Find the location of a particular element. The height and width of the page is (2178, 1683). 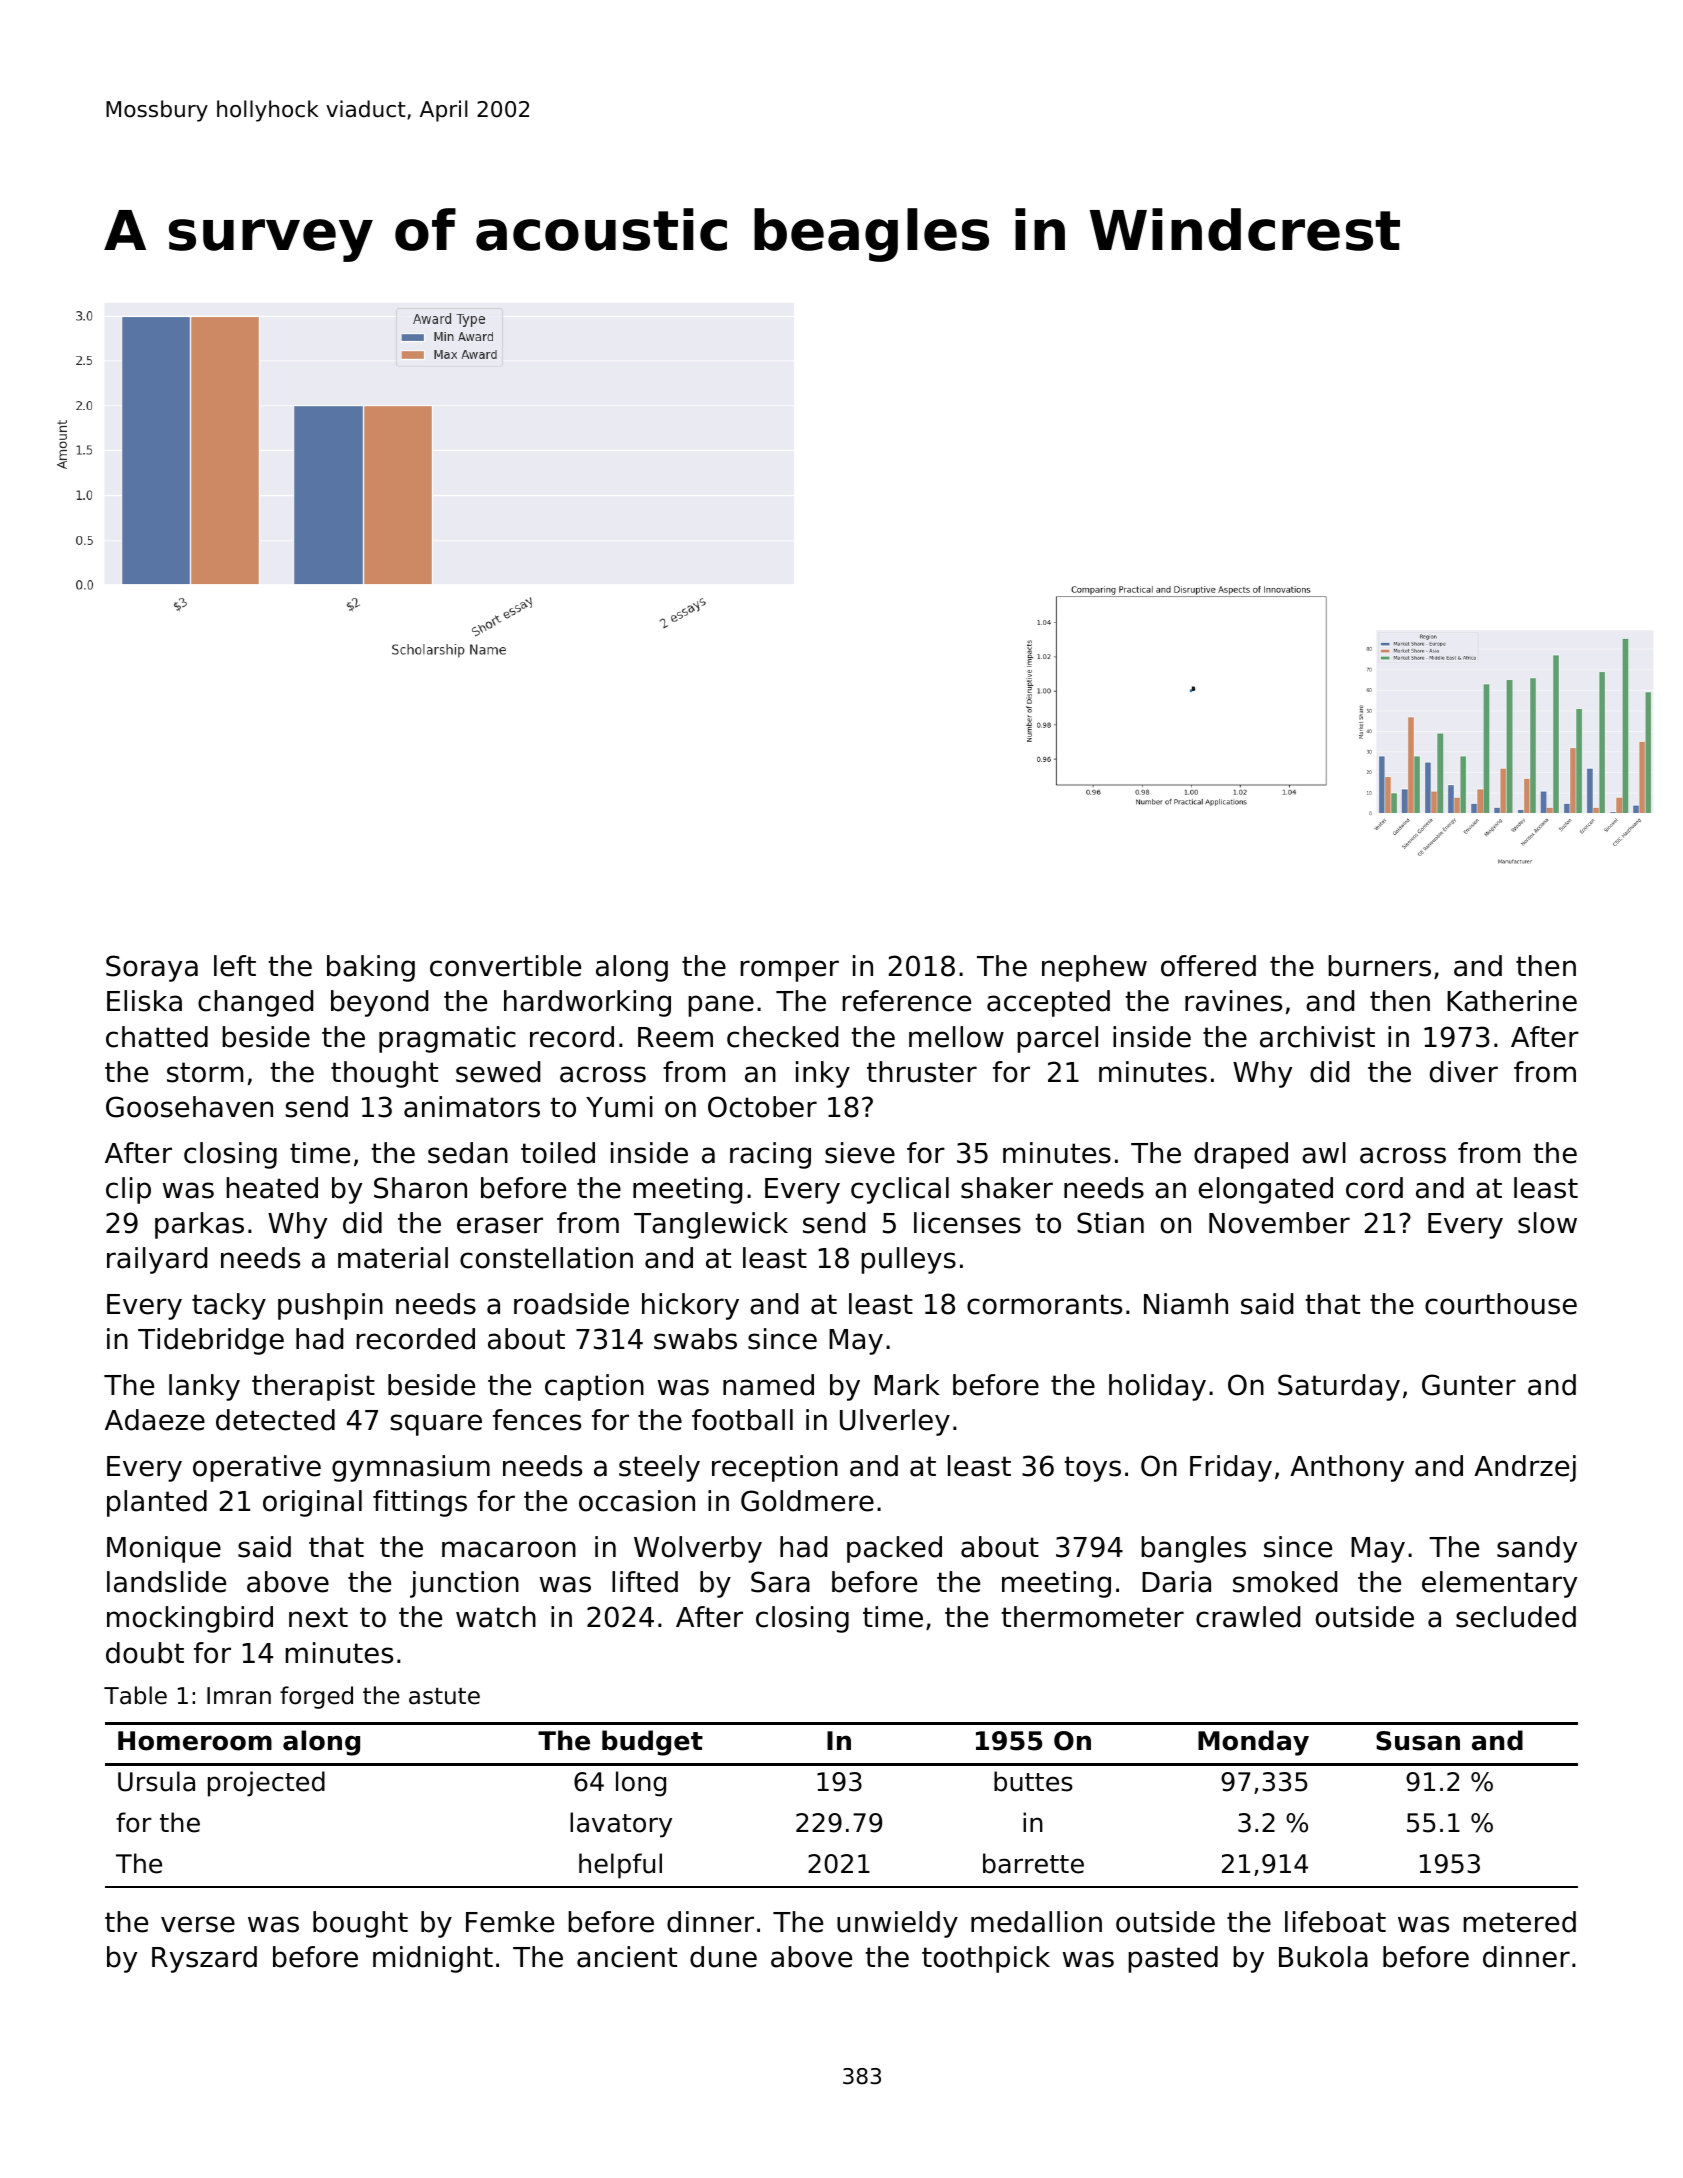

burners is located at coordinates (1379, 966).
